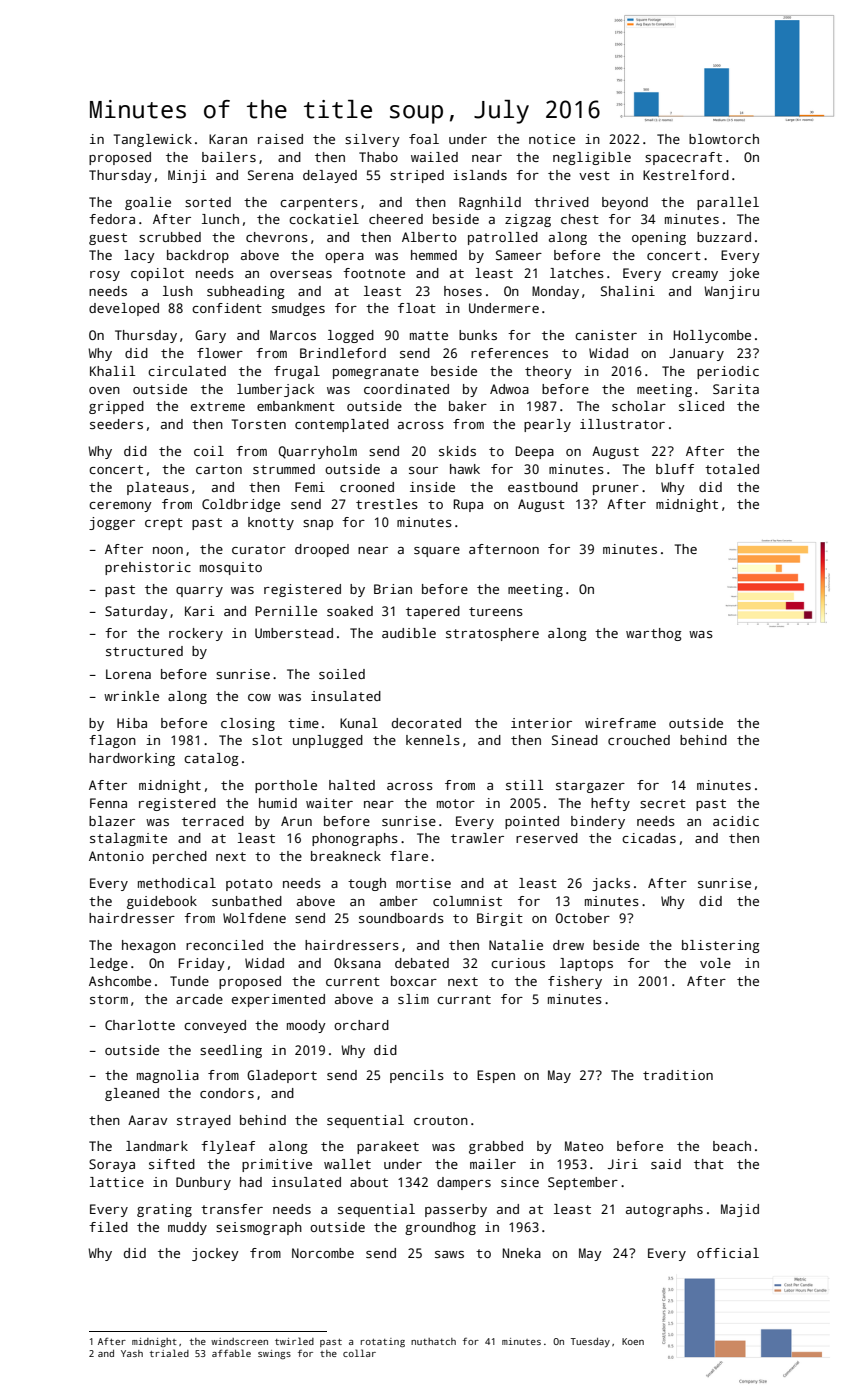 This screenshot has height=1400, width=849. What do you see at coordinates (251, 1182) in the screenshot?
I see `had` at bounding box center [251, 1182].
